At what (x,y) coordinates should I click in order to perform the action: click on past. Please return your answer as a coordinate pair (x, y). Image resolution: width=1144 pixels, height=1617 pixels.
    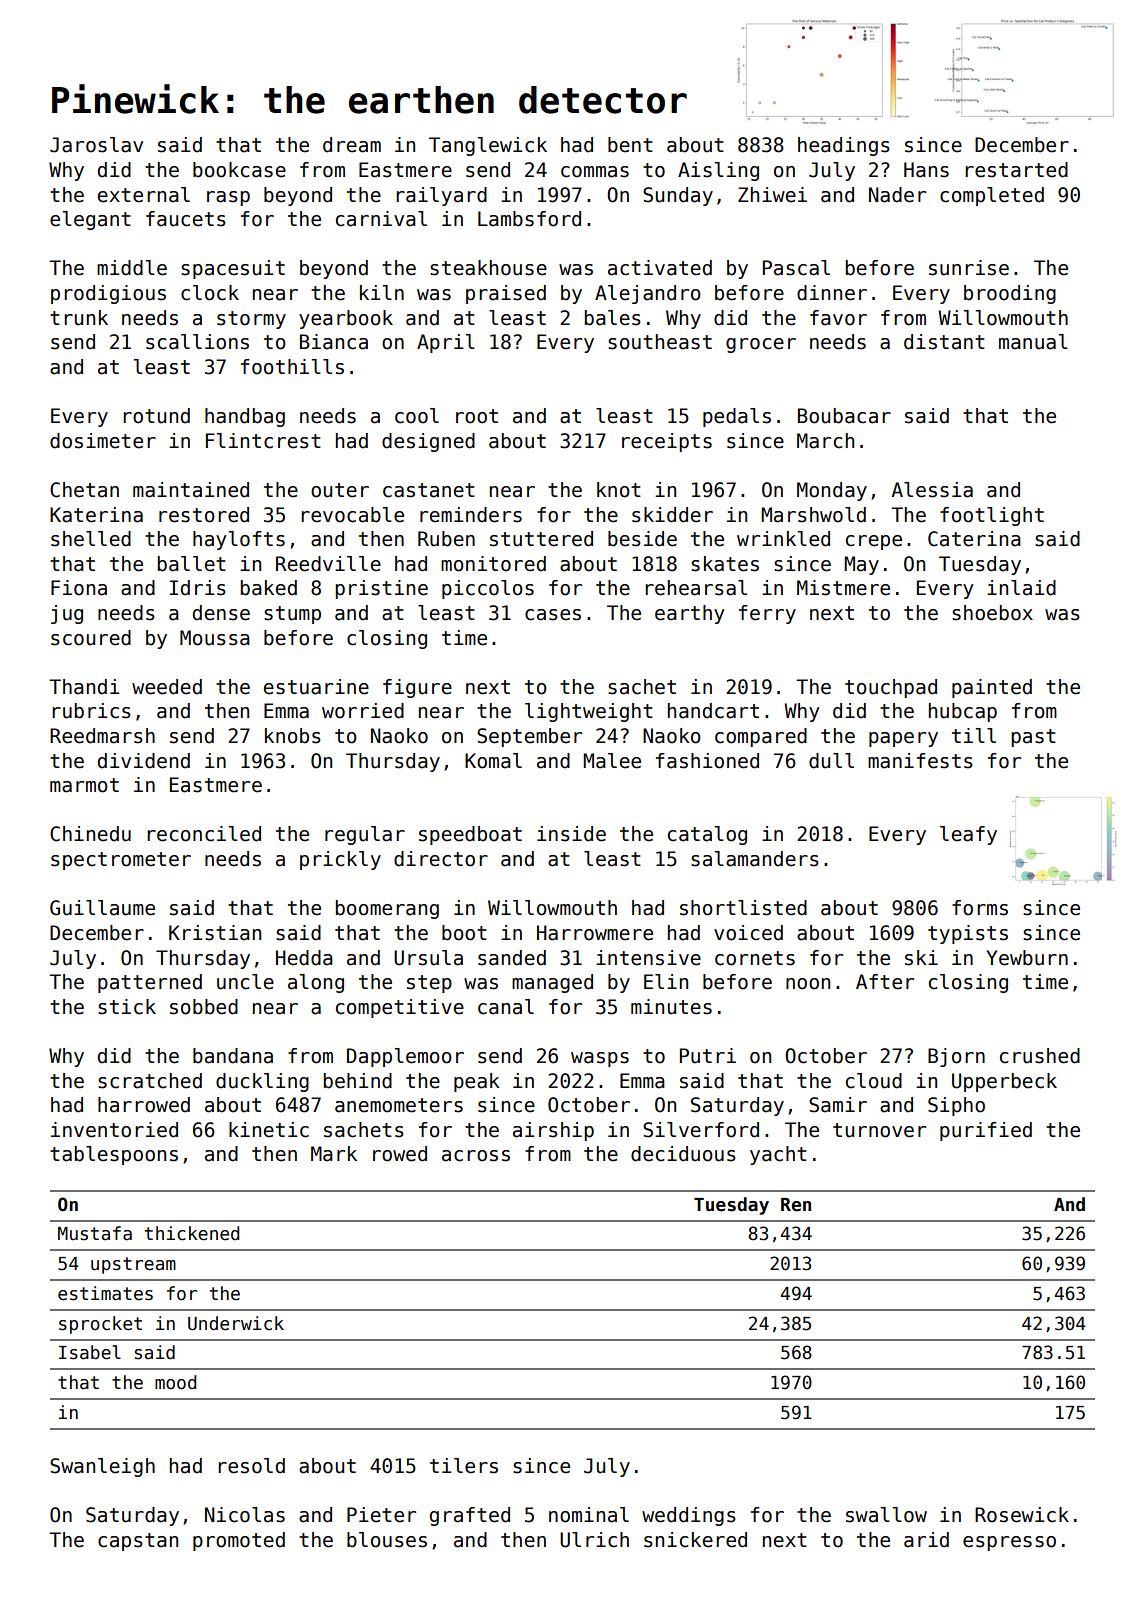
    Looking at the image, I should click on (1033, 738).
